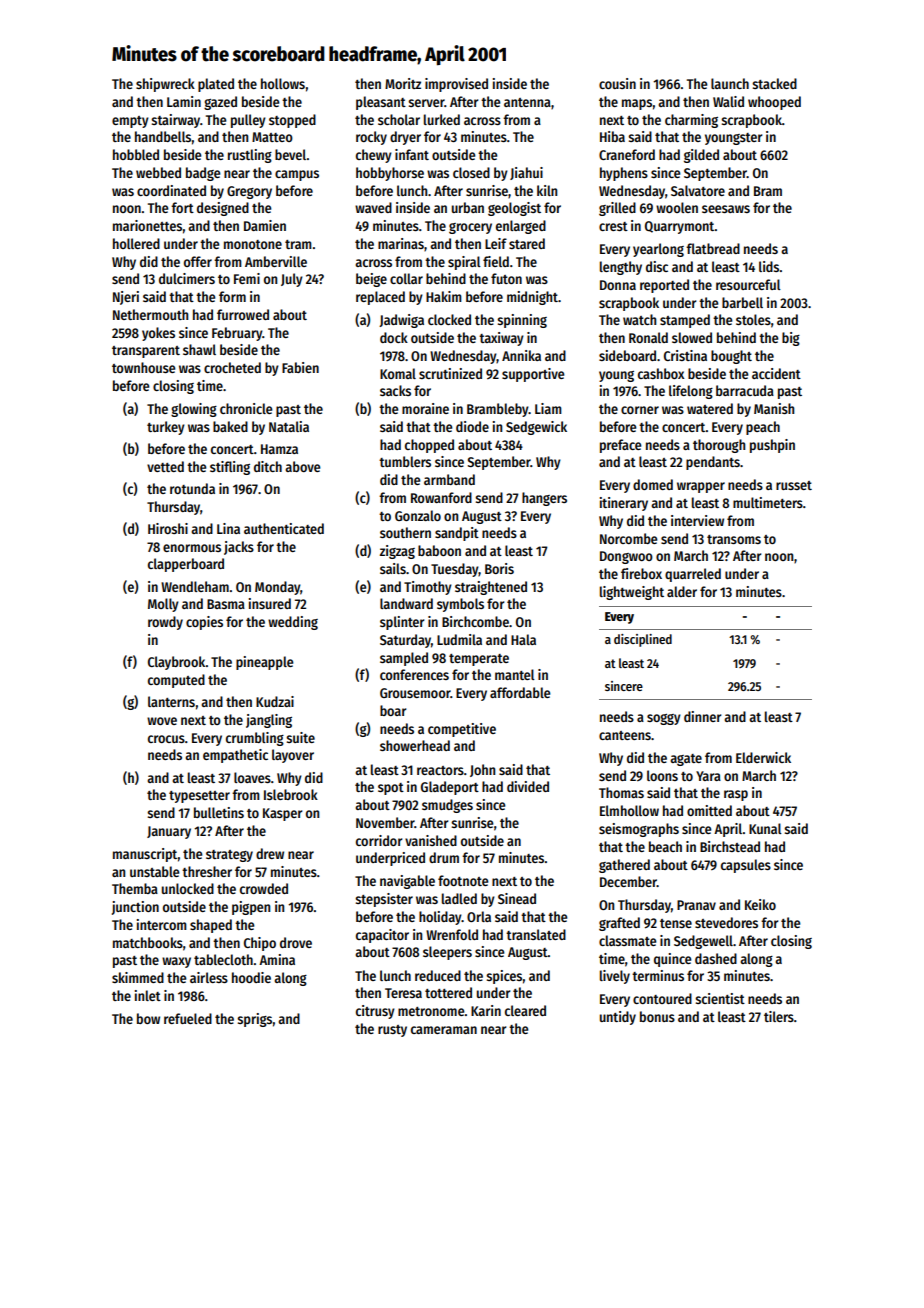 This screenshot has width=924, height=1308. What do you see at coordinates (251, 908) in the screenshot?
I see `pigpen` at bounding box center [251, 908].
